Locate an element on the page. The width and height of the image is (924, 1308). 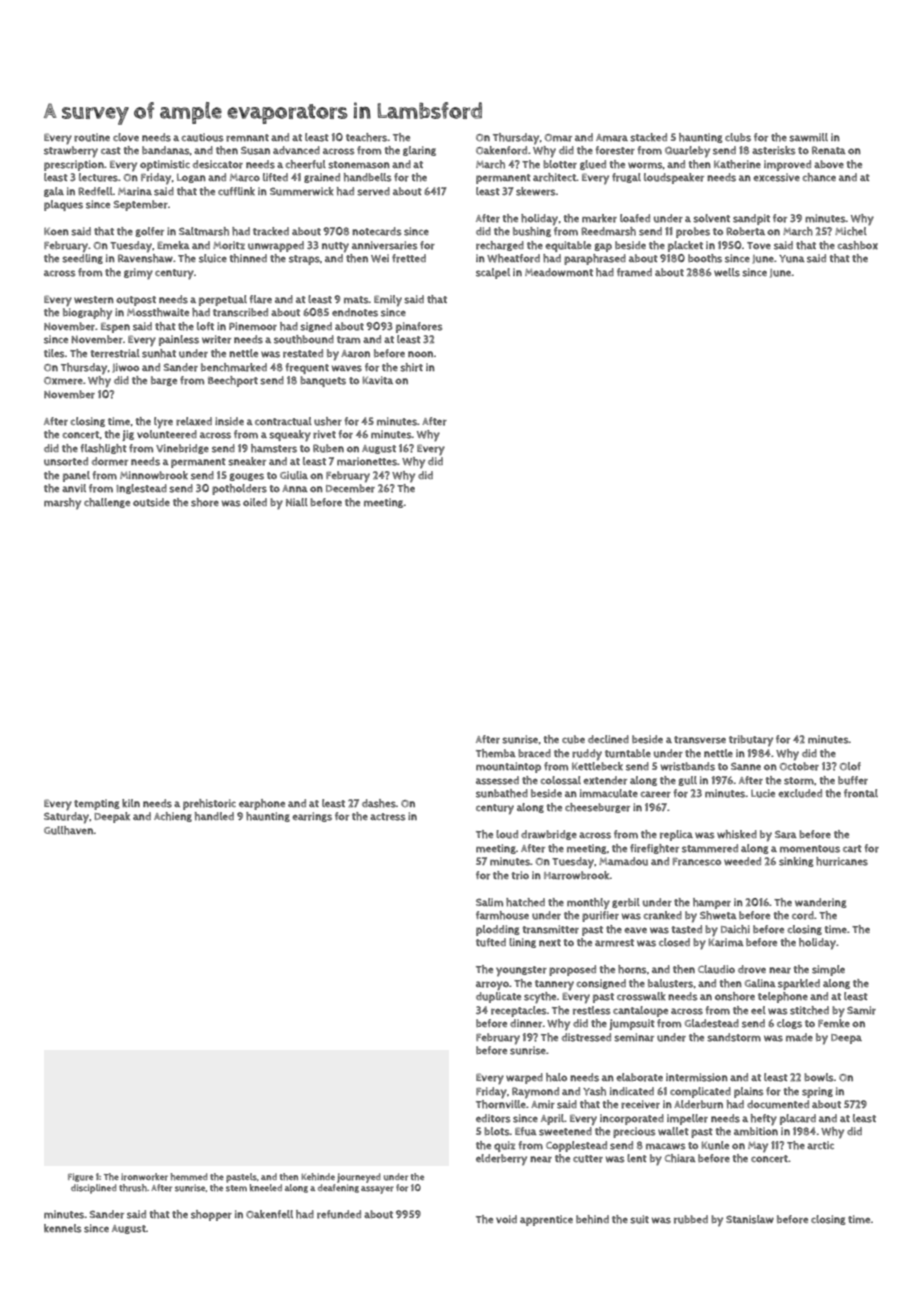
Oxmere is located at coordinates (63, 381).
